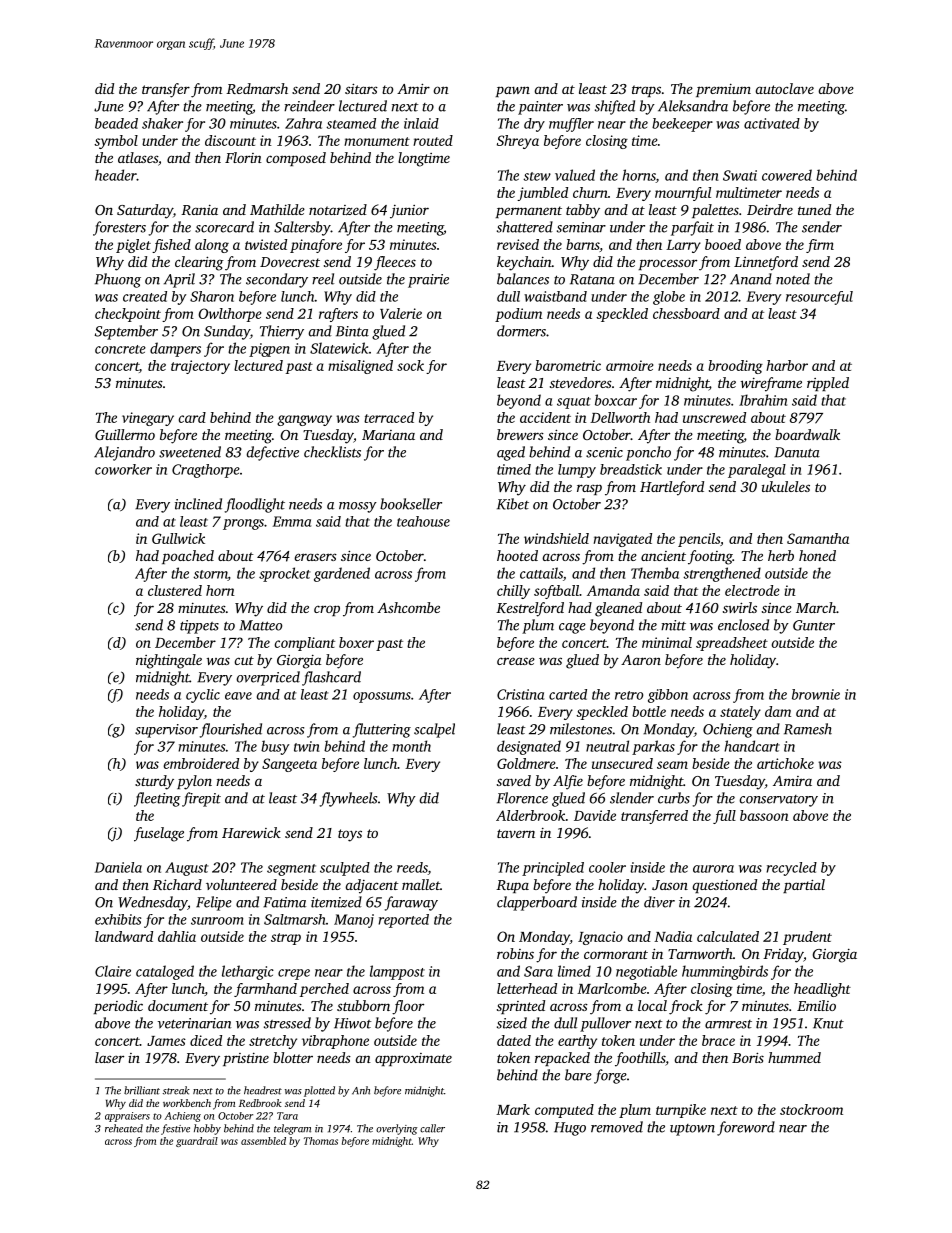  Describe the element at coordinates (197, 1142) in the screenshot. I see `guardrail` at that location.
